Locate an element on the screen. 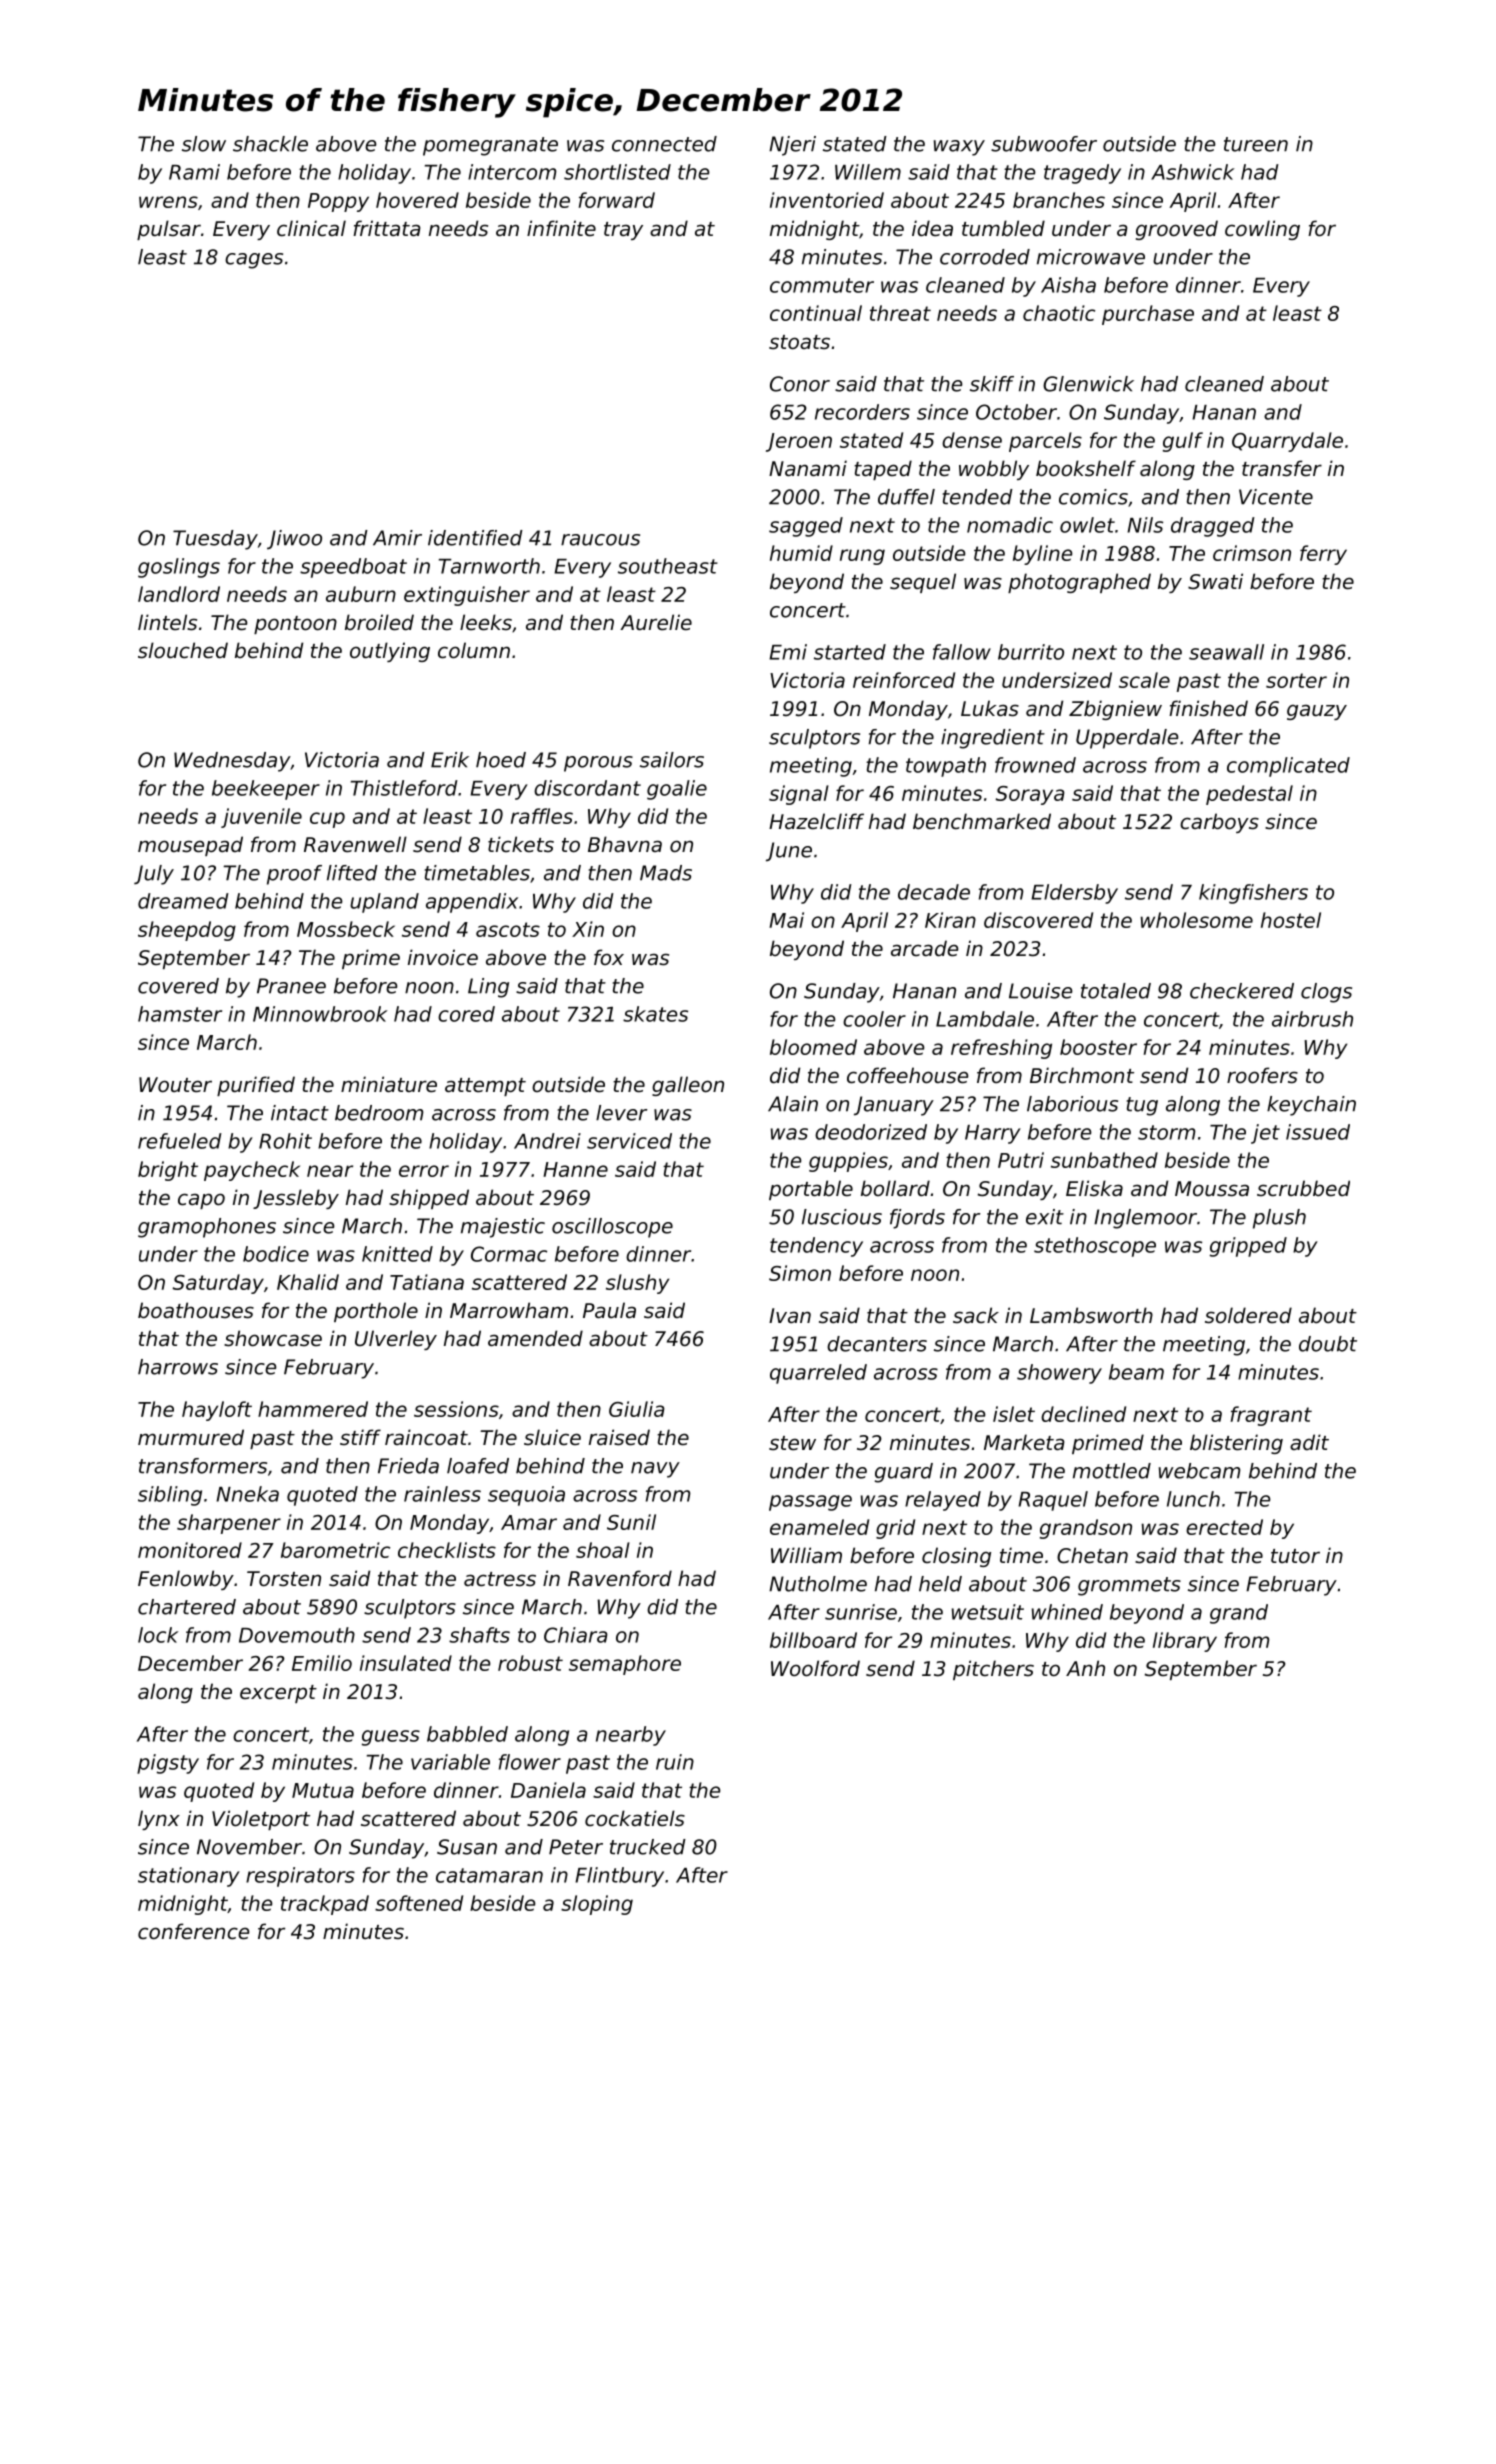 The image size is (1496, 2464). gauzy is located at coordinates (1317, 712).
